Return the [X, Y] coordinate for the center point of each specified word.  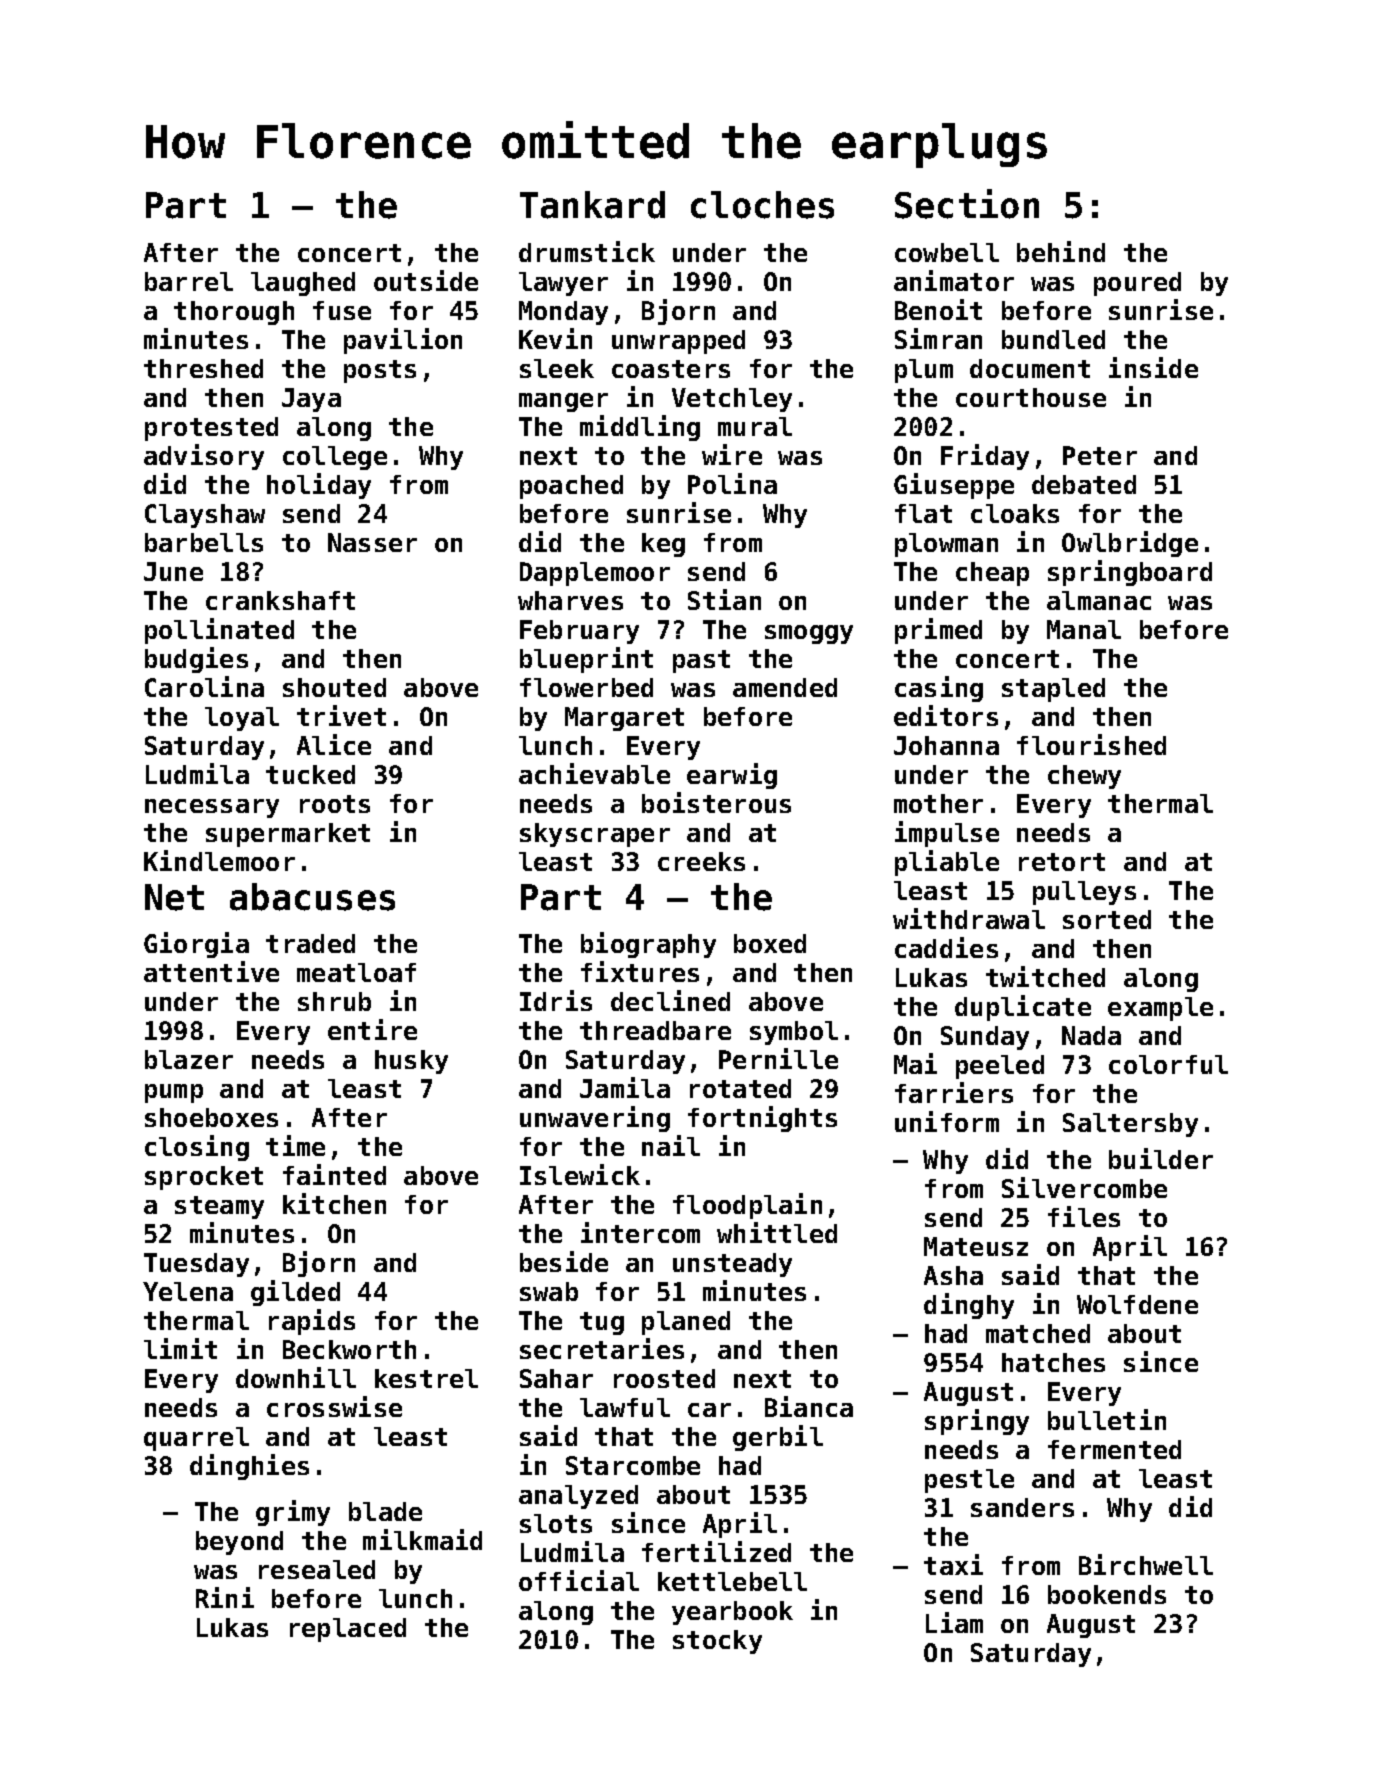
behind [1061, 251]
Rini [225, 1597]
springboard [1130, 573]
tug [602, 1323]
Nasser [372, 542]
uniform [947, 1121]
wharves [570, 600]
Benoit [938, 309]
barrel [189, 281]
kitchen [334, 1203]
